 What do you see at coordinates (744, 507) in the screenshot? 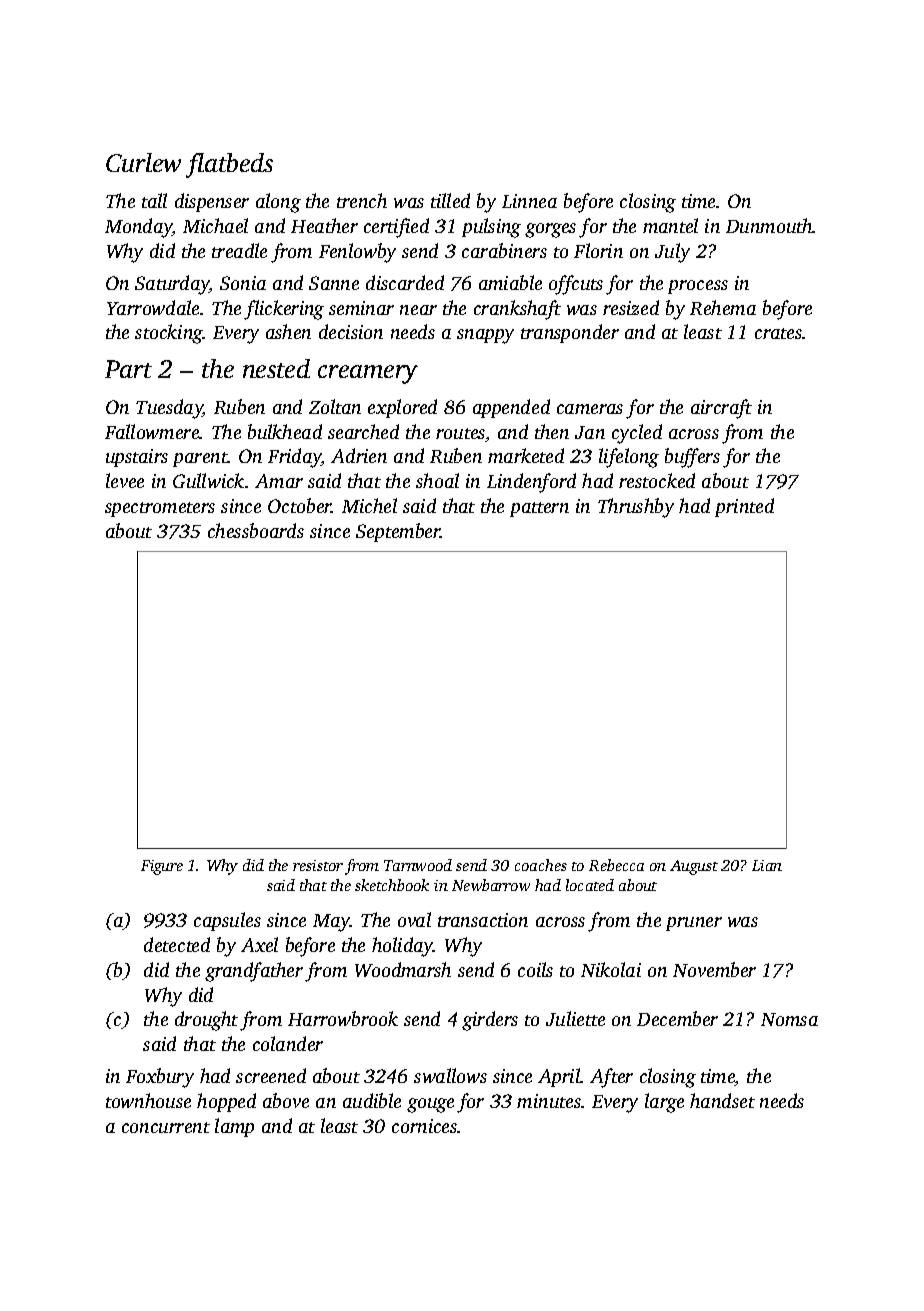
I see `printed` at bounding box center [744, 507].
